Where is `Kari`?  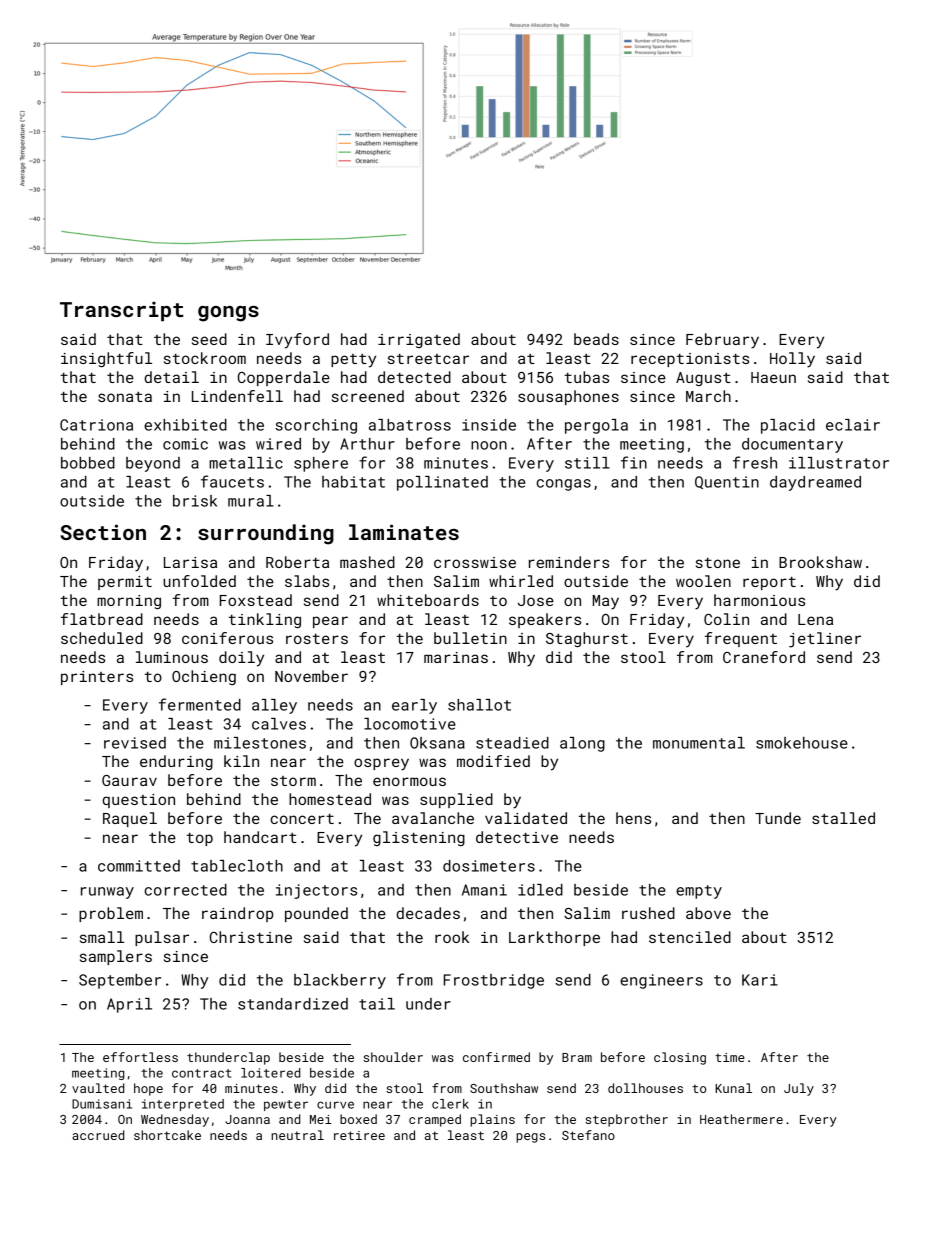
Kari is located at coordinates (760, 980).
